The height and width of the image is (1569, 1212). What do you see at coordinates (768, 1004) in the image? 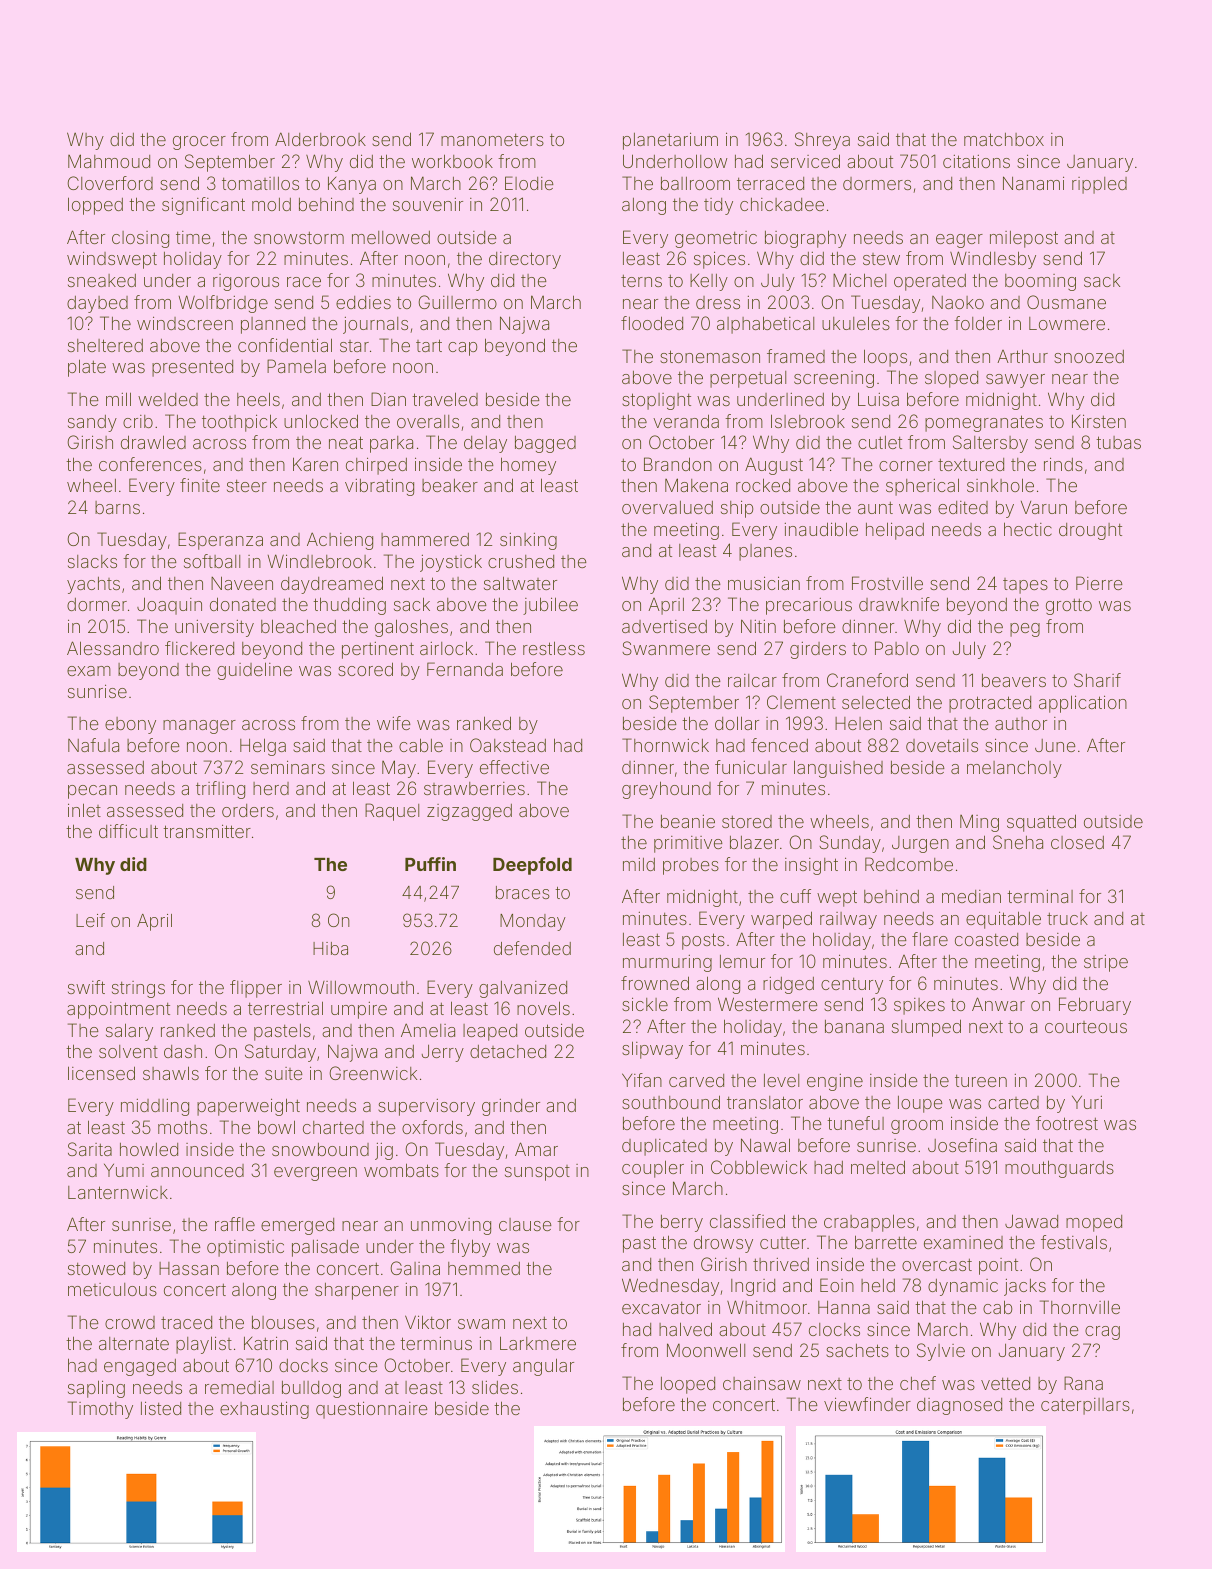
I see `Westermere` at bounding box center [768, 1004].
